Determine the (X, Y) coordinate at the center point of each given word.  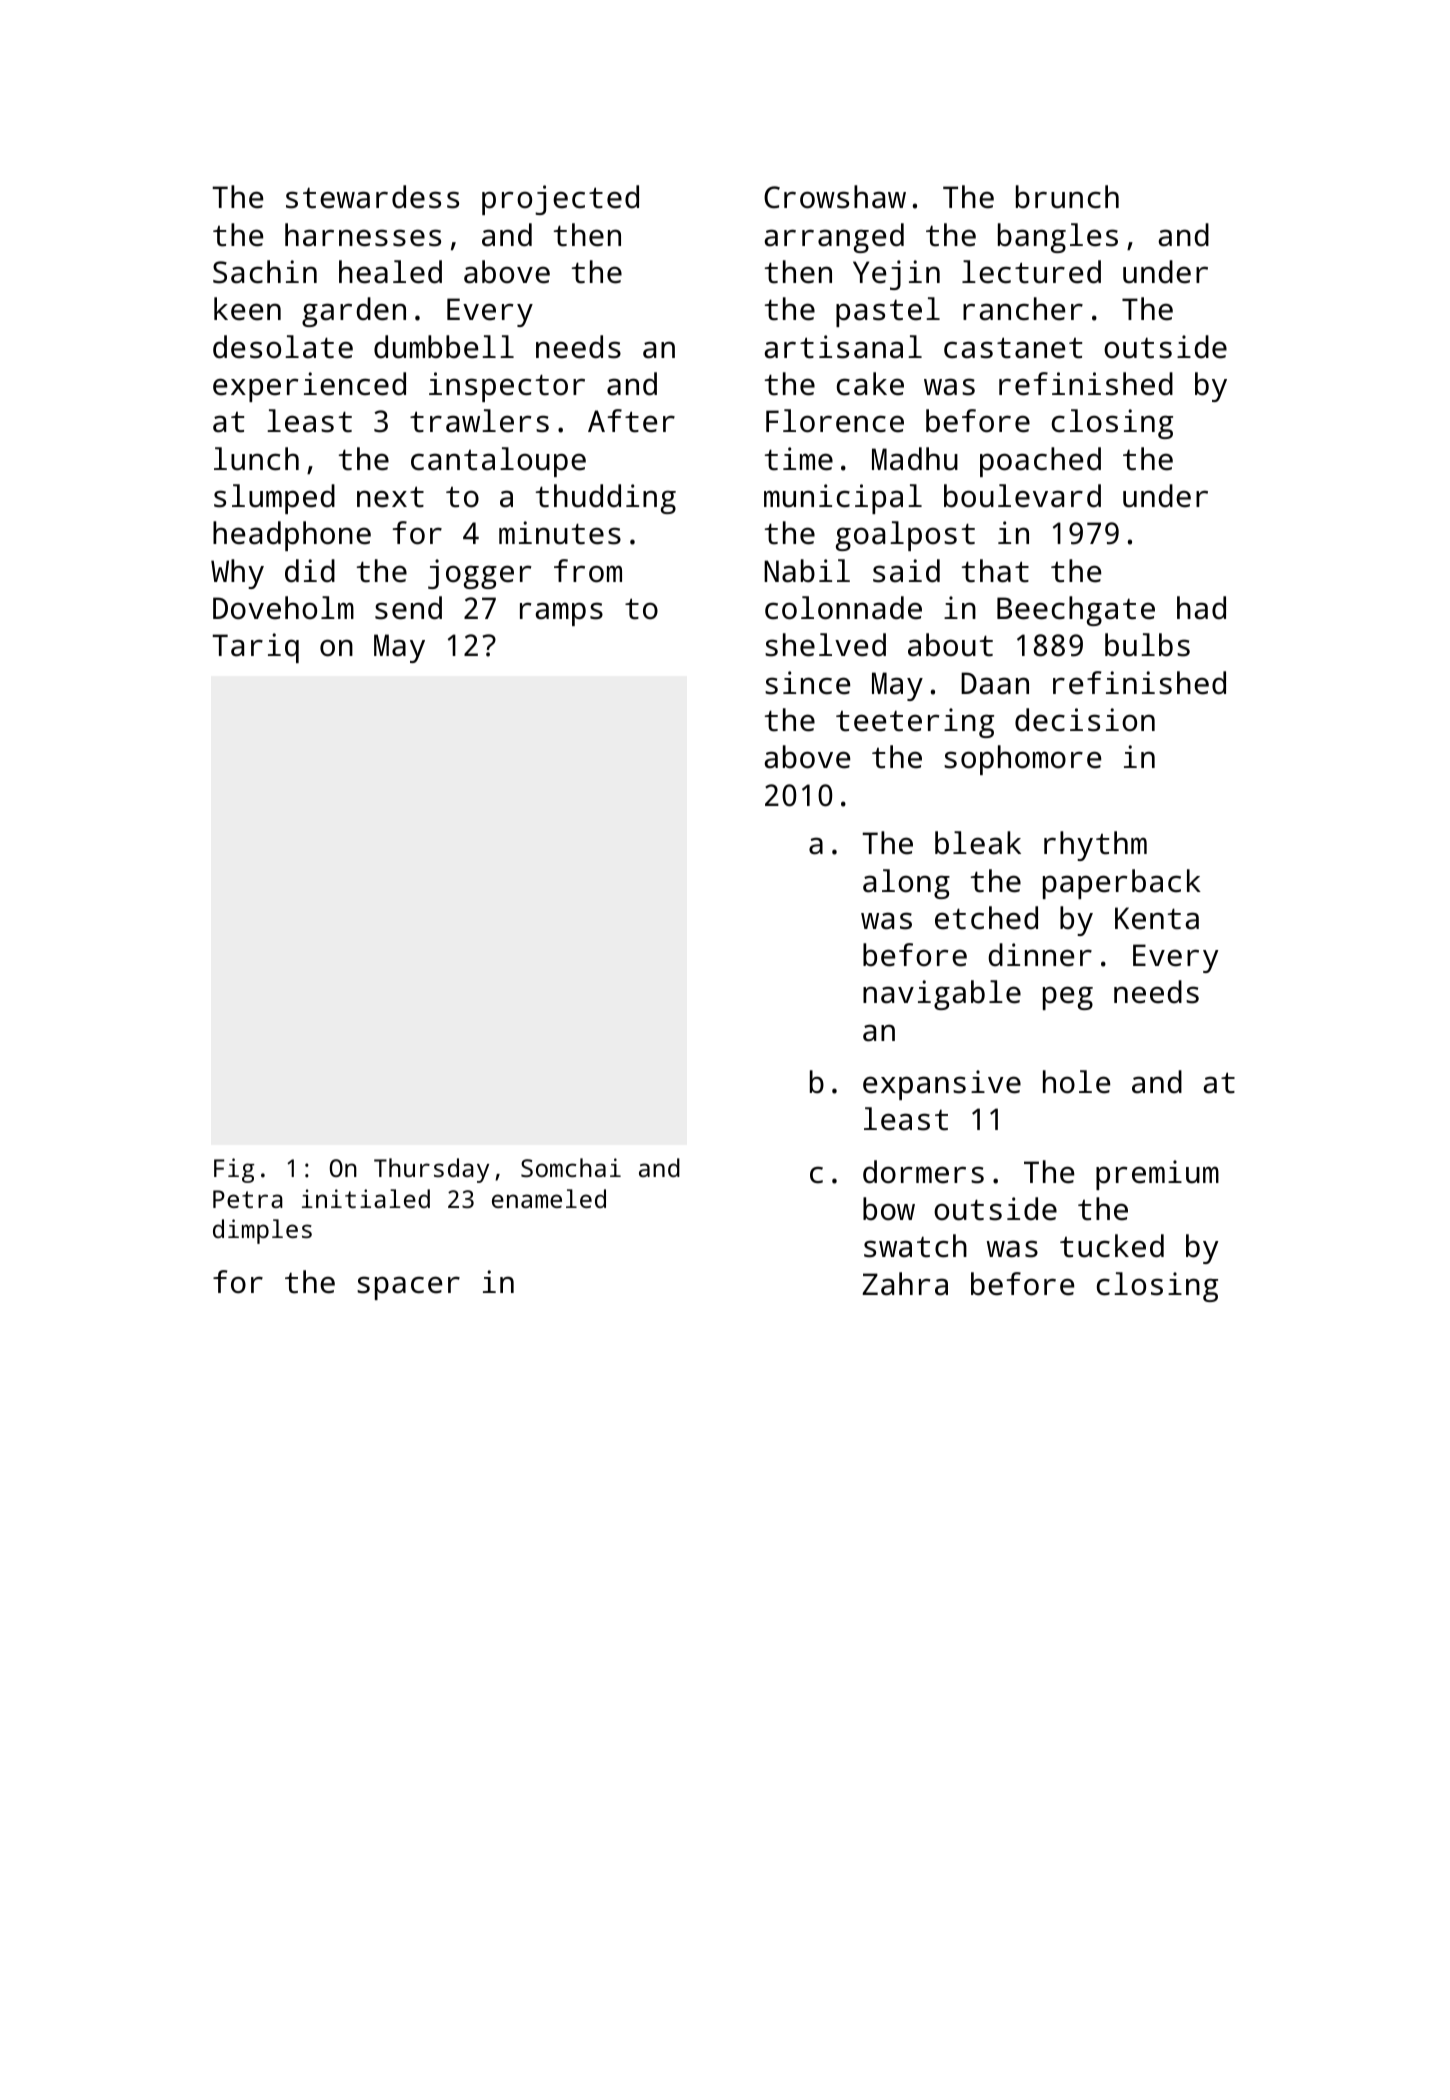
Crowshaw (835, 197)
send (408, 608)
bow (889, 1209)
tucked (1112, 1246)
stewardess (372, 197)
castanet (1013, 348)
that (995, 571)
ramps (561, 614)
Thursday (431, 1170)
